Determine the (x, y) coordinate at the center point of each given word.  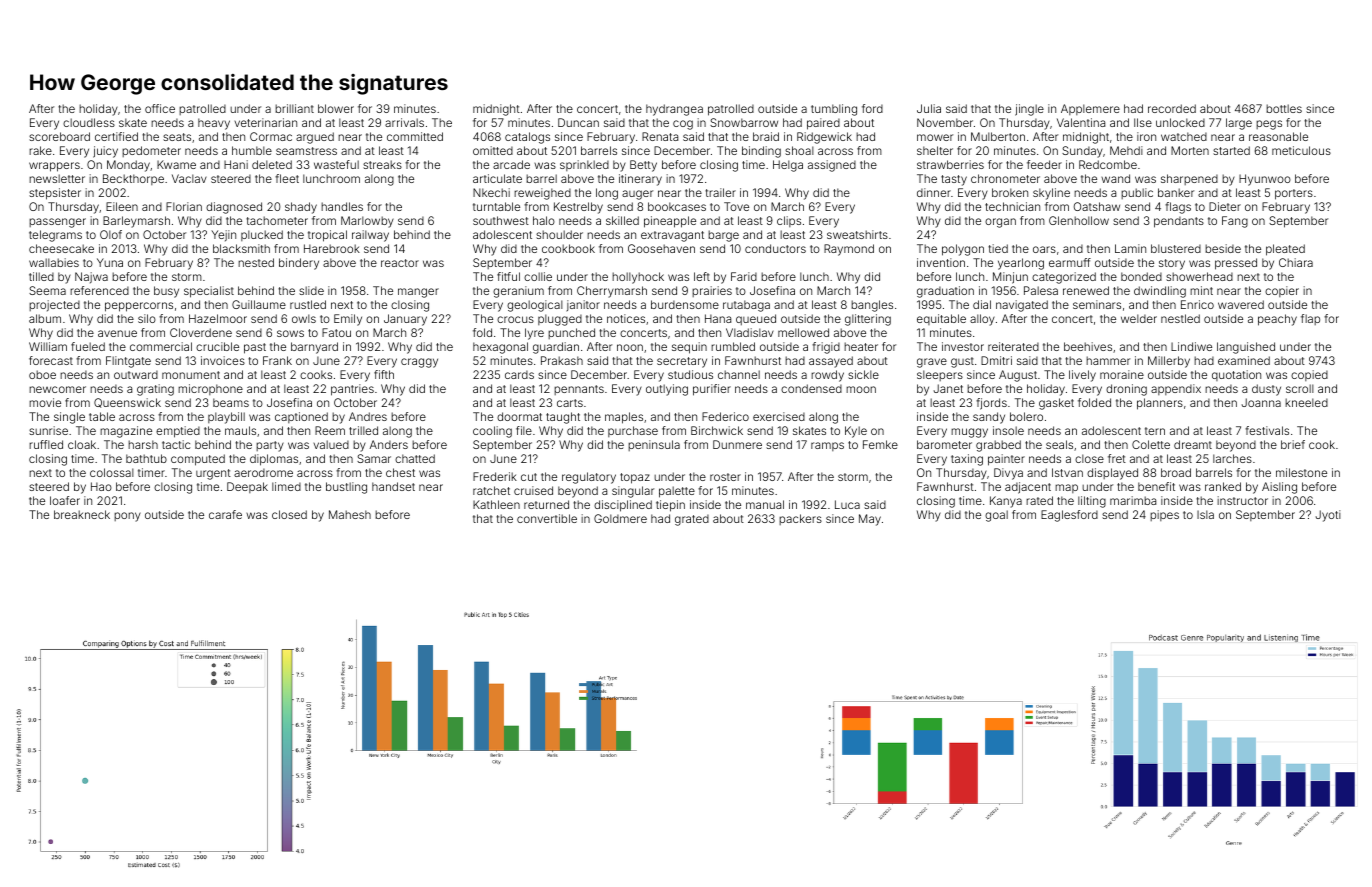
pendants (1179, 222)
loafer (65, 500)
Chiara (1296, 262)
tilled (41, 276)
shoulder (559, 234)
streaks (382, 164)
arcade (511, 164)
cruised (533, 490)
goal (996, 516)
